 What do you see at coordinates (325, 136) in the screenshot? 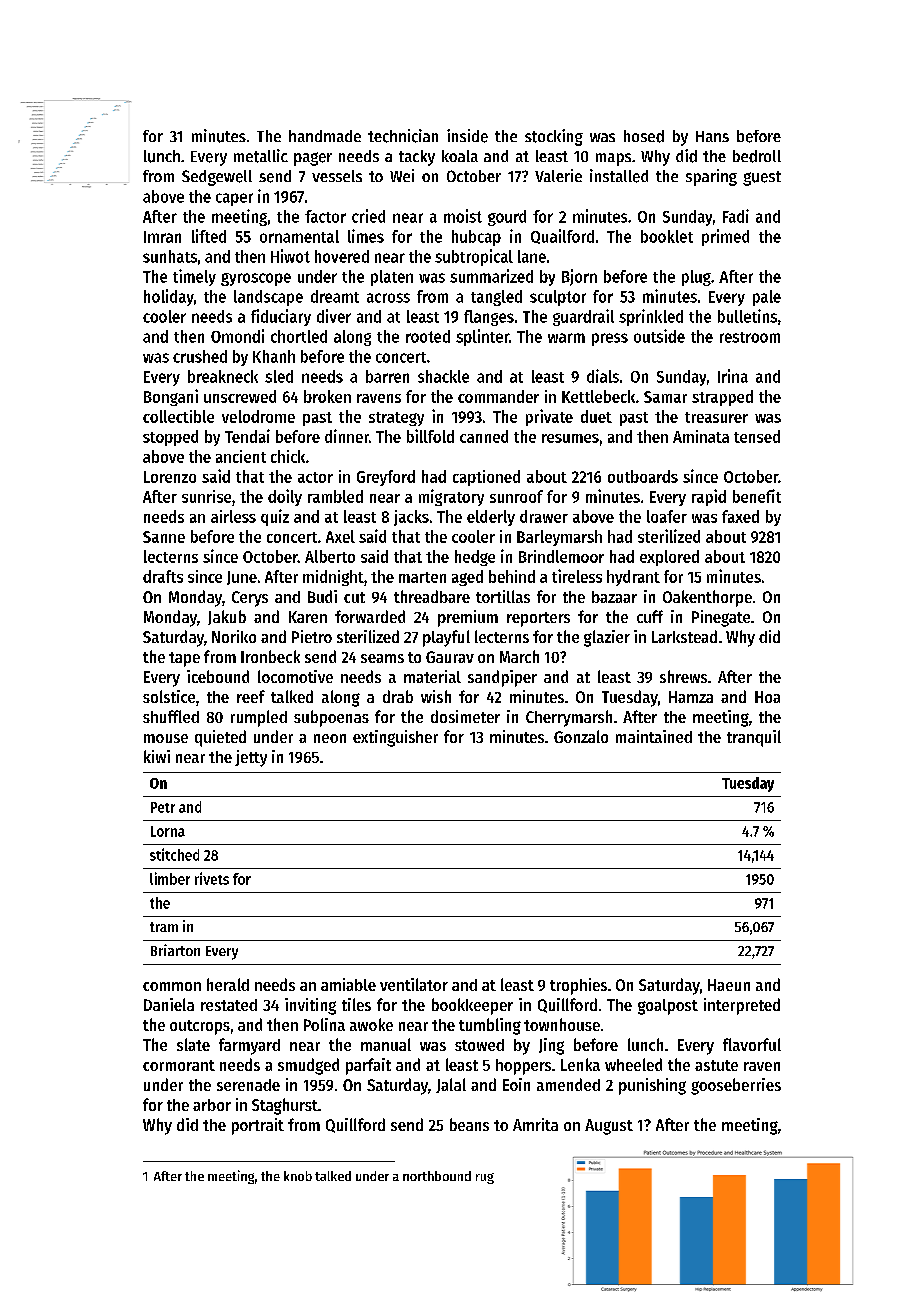
I see `handmade` at bounding box center [325, 136].
